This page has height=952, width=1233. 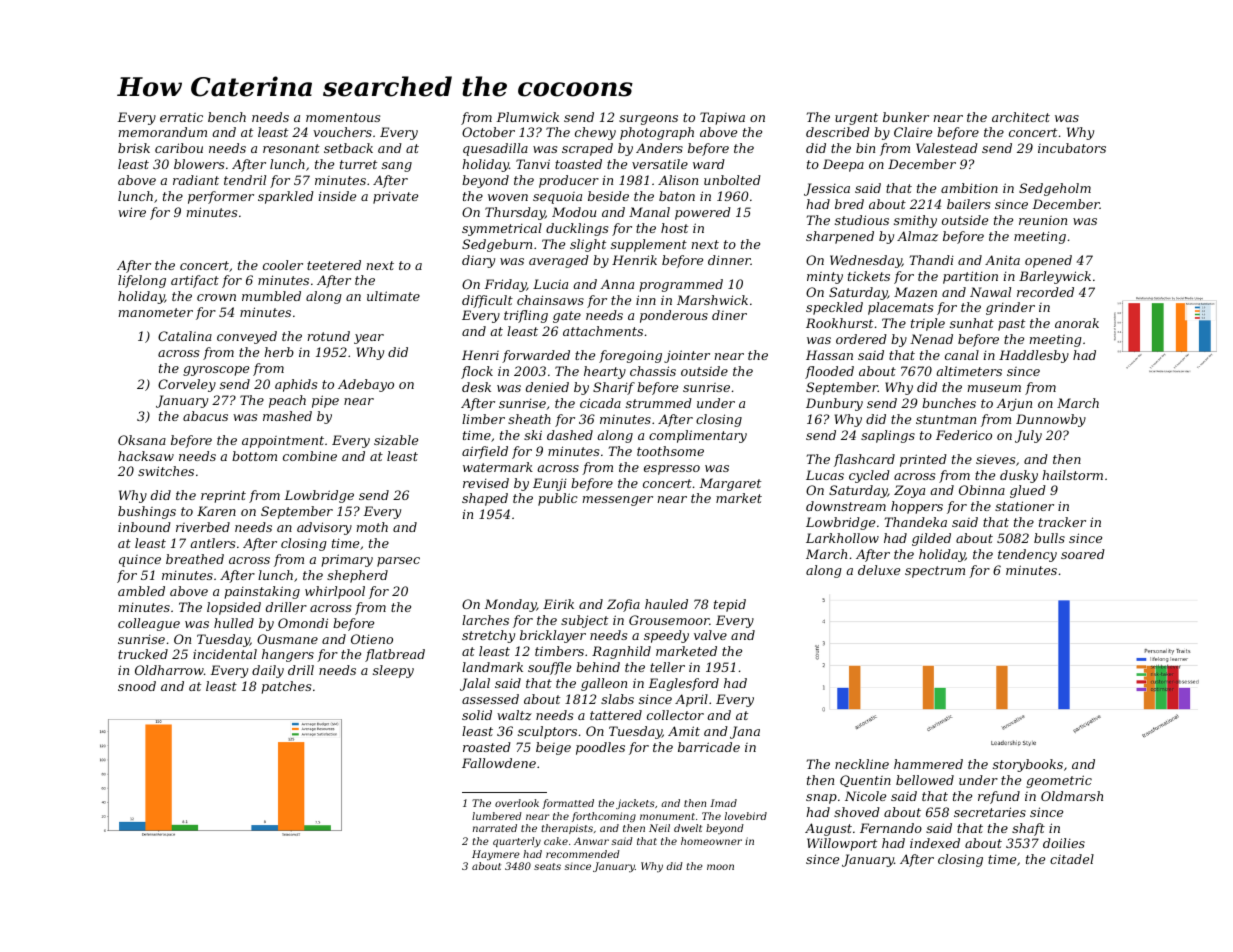 I want to click on minty, so click(x=825, y=278).
